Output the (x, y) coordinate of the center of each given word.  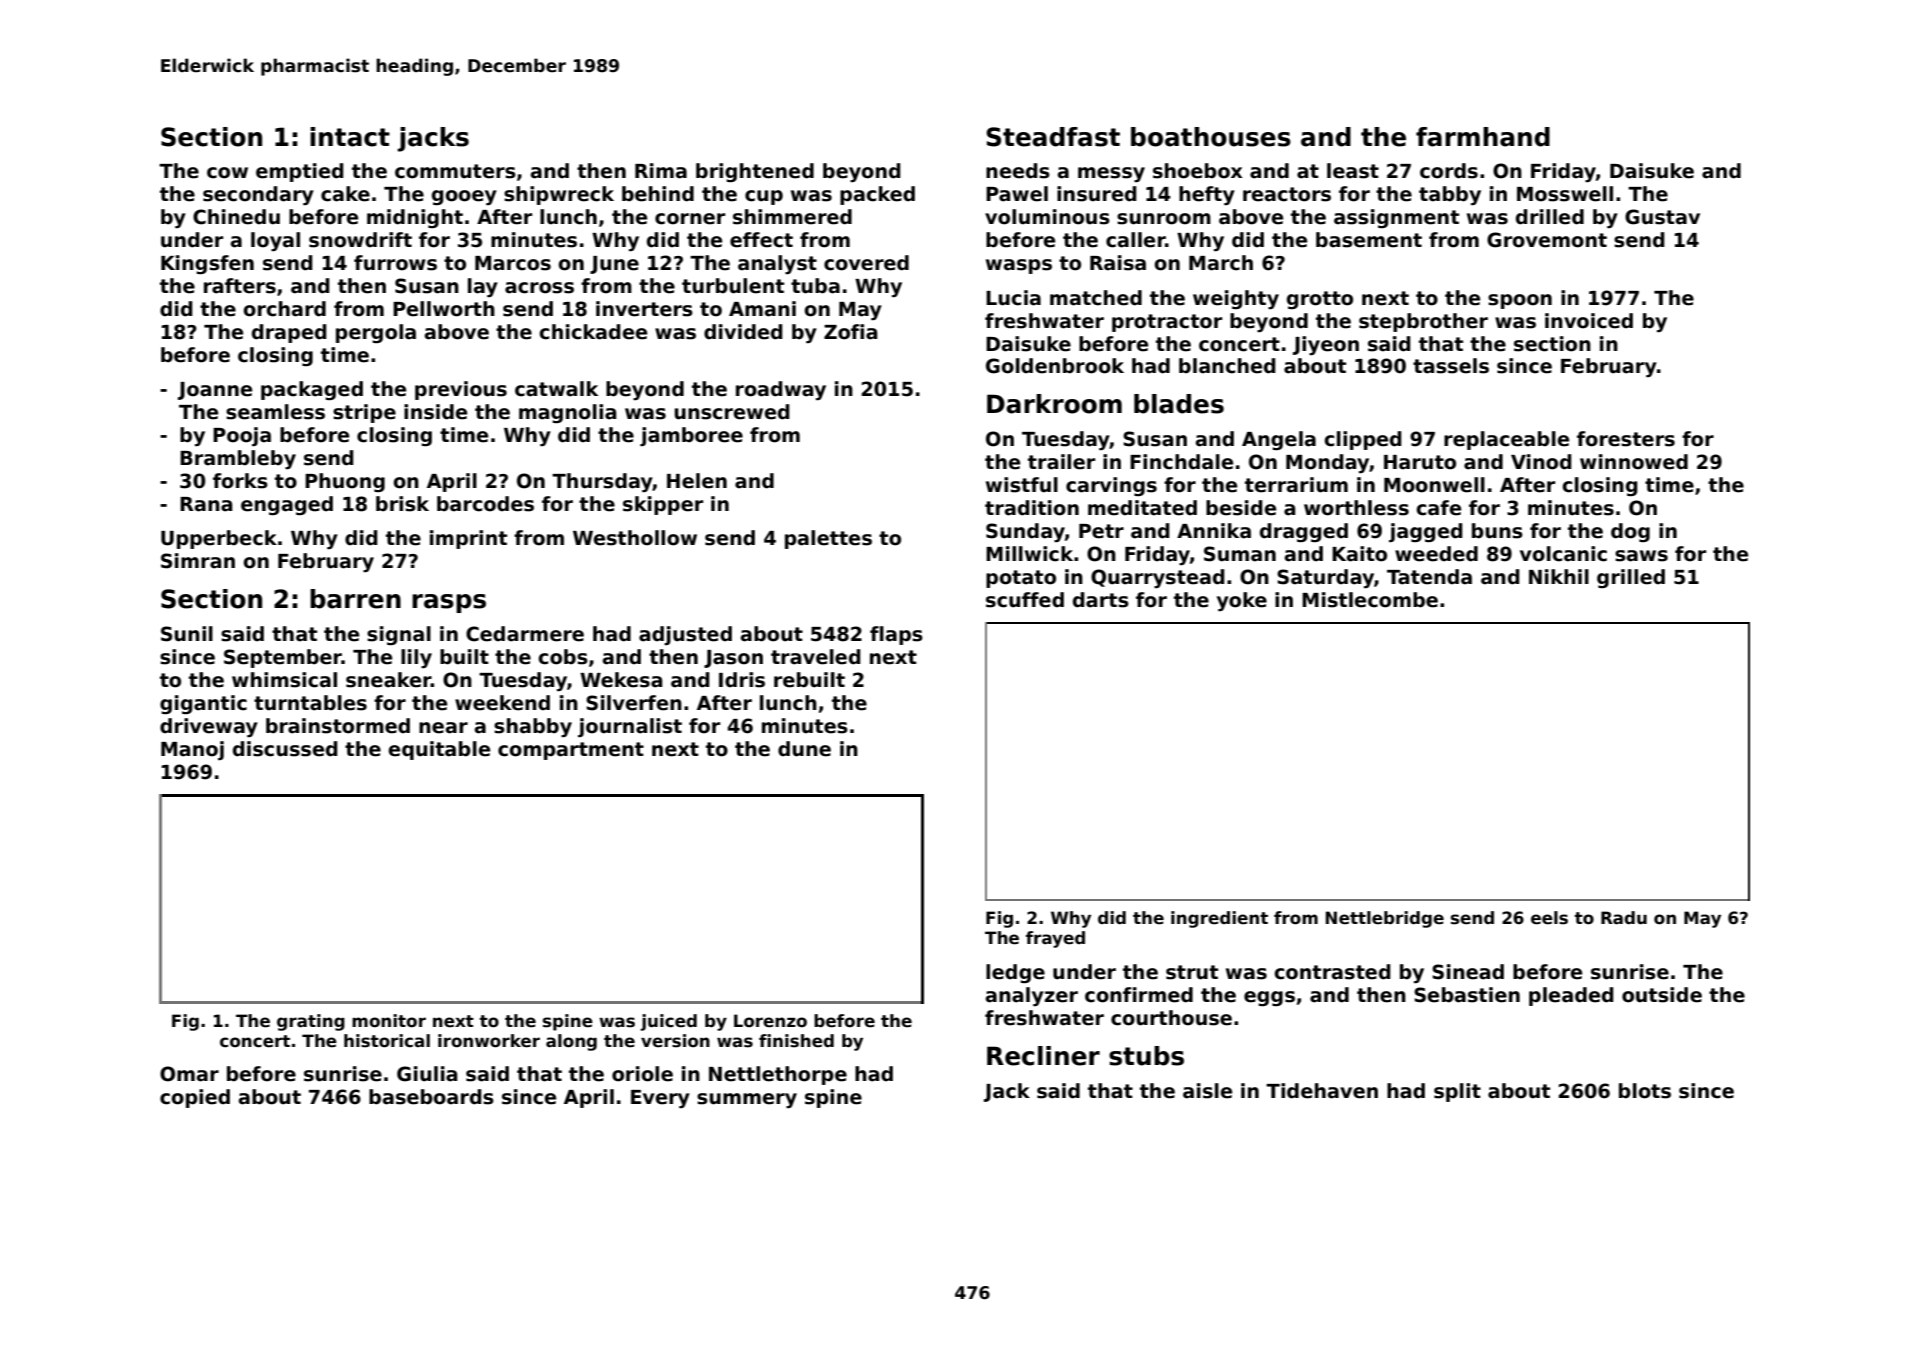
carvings (1111, 486)
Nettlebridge (1385, 919)
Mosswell (1565, 194)
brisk (402, 504)
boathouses (1211, 137)
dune (804, 749)
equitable (439, 750)
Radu (1624, 918)
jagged (1426, 532)
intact (350, 137)
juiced (668, 1022)
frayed (1055, 939)
